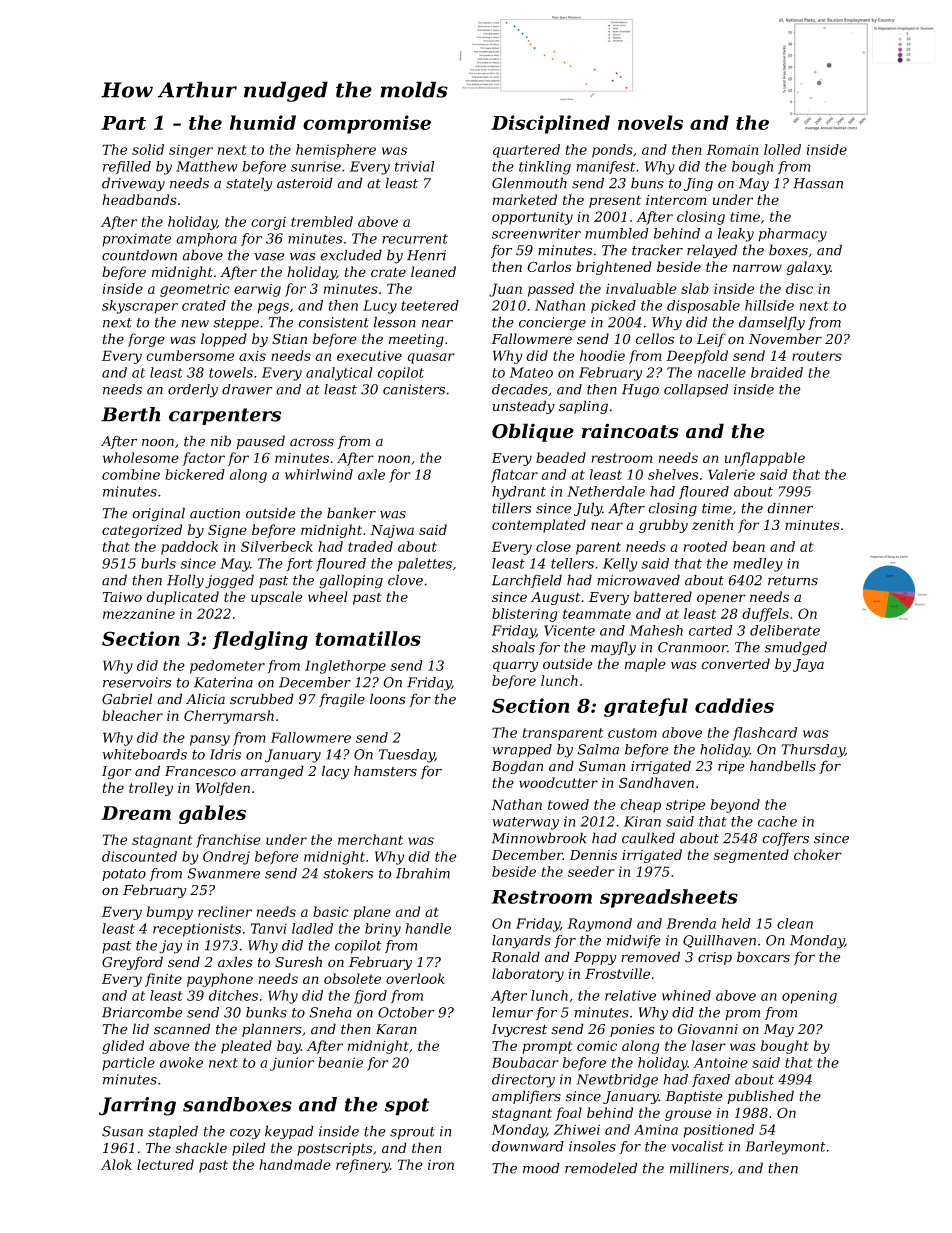 The height and width of the image is (1233, 952). Describe the element at coordinates (765, 734) in the image. I see `flashcard` at that location.
